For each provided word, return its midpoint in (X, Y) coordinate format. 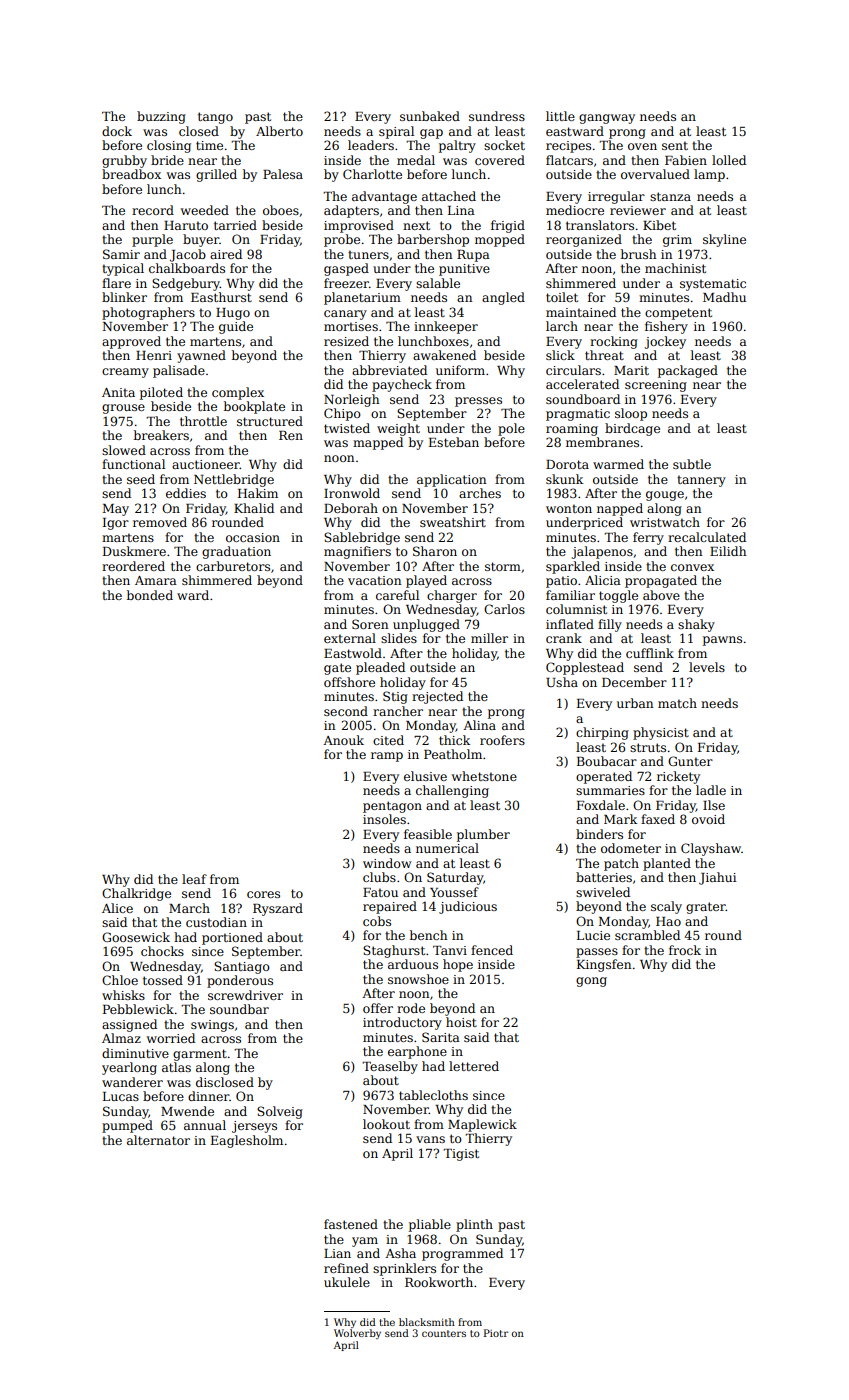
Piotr (496, 1333)
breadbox (131, 174)
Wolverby (357, 1334)
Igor (116, 524)
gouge (665, 496)
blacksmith (427, 1322)
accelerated (582, 384)
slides (399, 638)
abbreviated (389, 370)
